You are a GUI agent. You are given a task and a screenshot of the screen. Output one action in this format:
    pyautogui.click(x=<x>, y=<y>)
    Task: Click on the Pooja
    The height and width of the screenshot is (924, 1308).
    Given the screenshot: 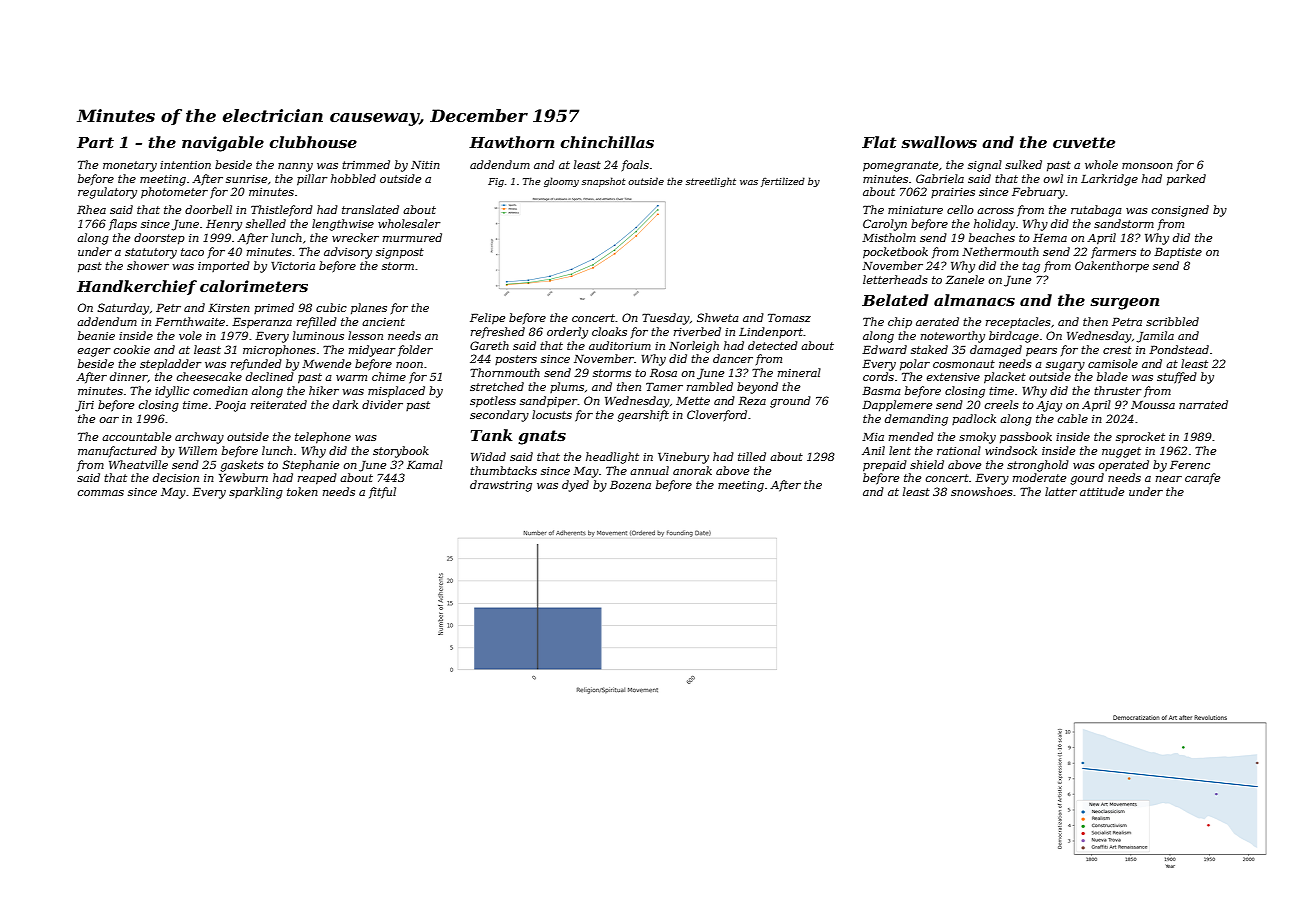 What is the action you would take?
    pyautogui.click(x=230, y=406)
